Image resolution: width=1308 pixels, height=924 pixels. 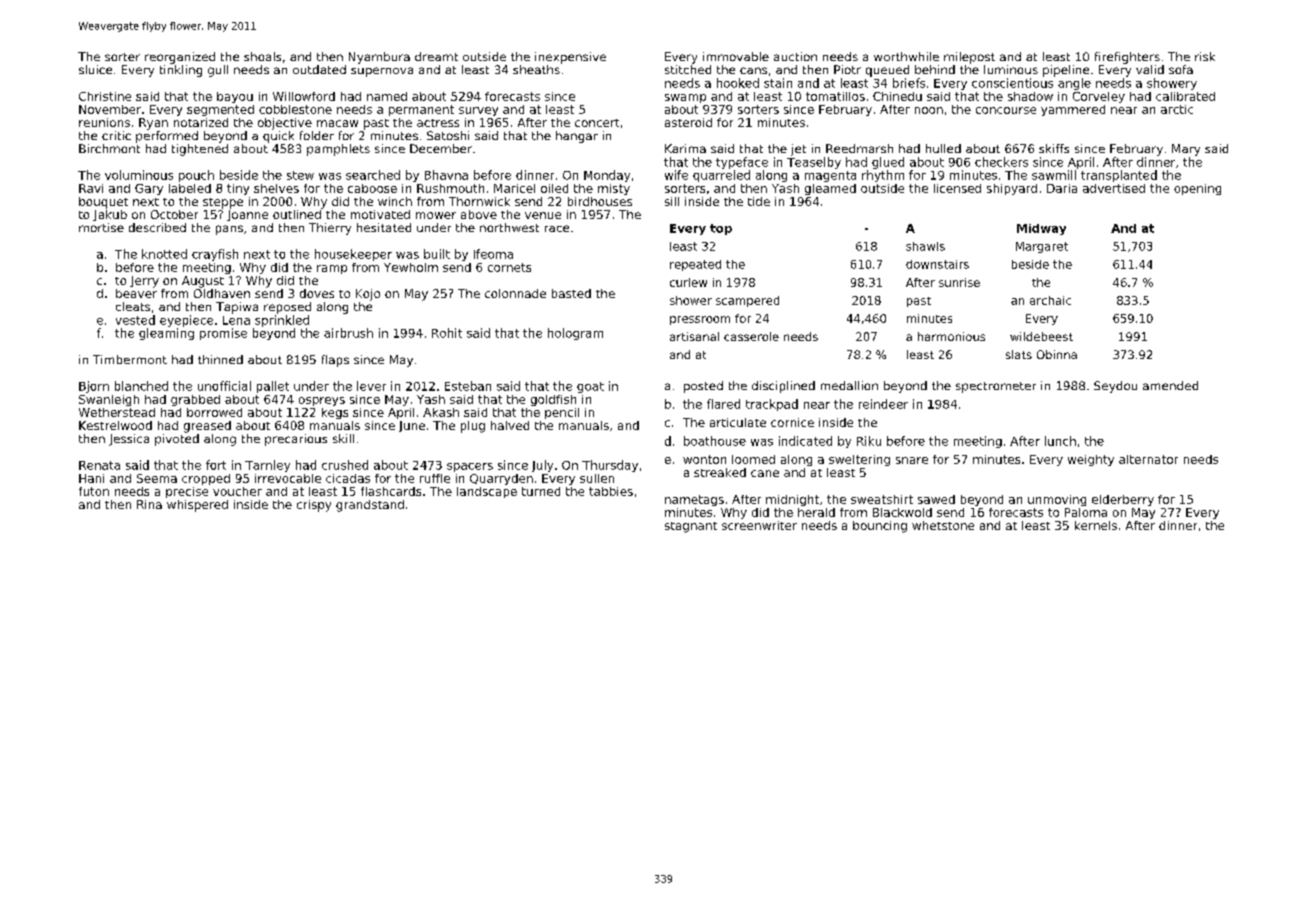 What do you see at coordinates (571, 293) in the screenshot?
I see `basted` at bounding box center [571, 293].
